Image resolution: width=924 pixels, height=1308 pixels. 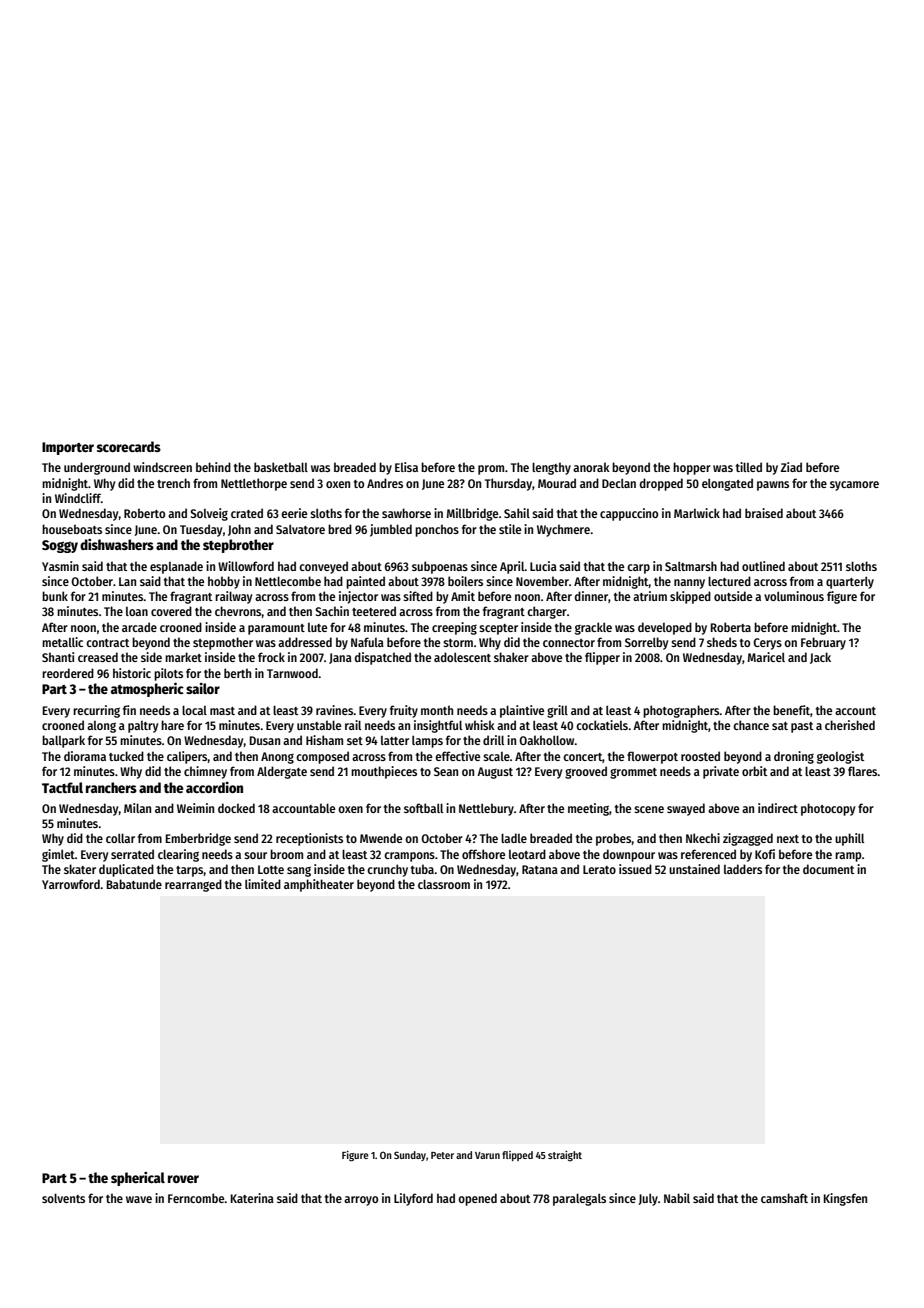 I want to click on Soggy, so click(x=60, y=546).
